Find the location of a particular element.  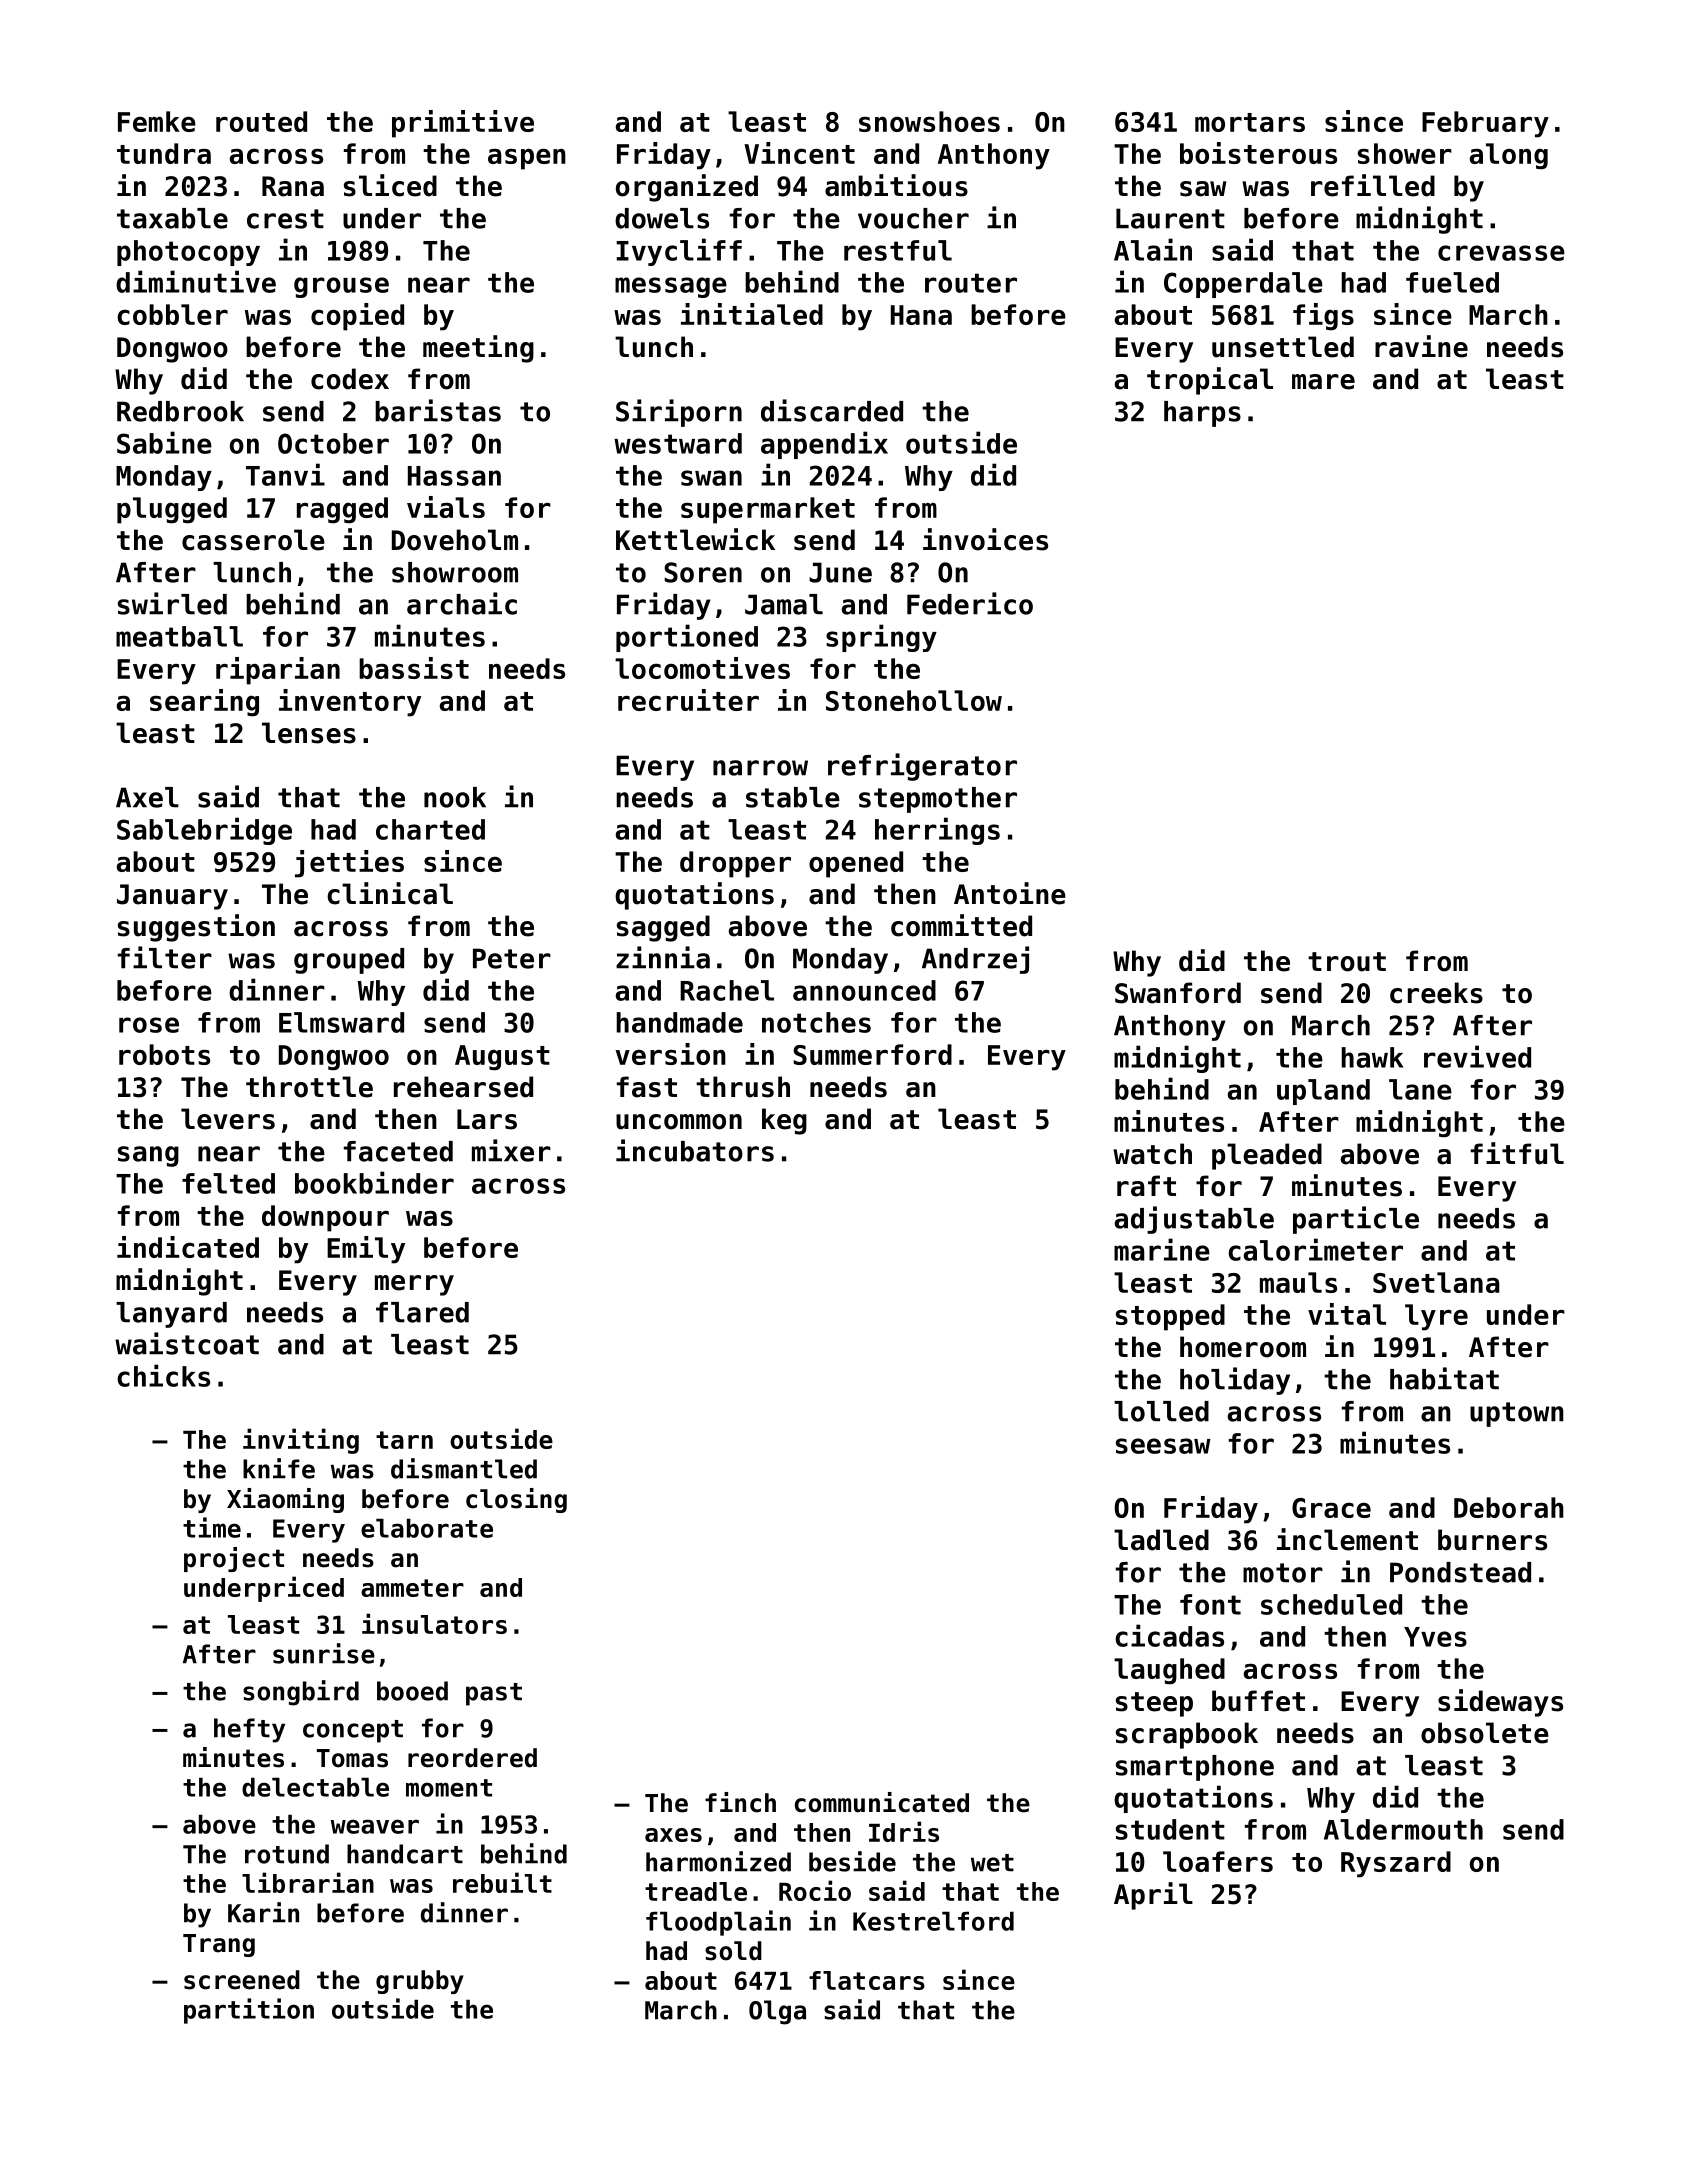

flared is located at coordinates (422, 1312).
